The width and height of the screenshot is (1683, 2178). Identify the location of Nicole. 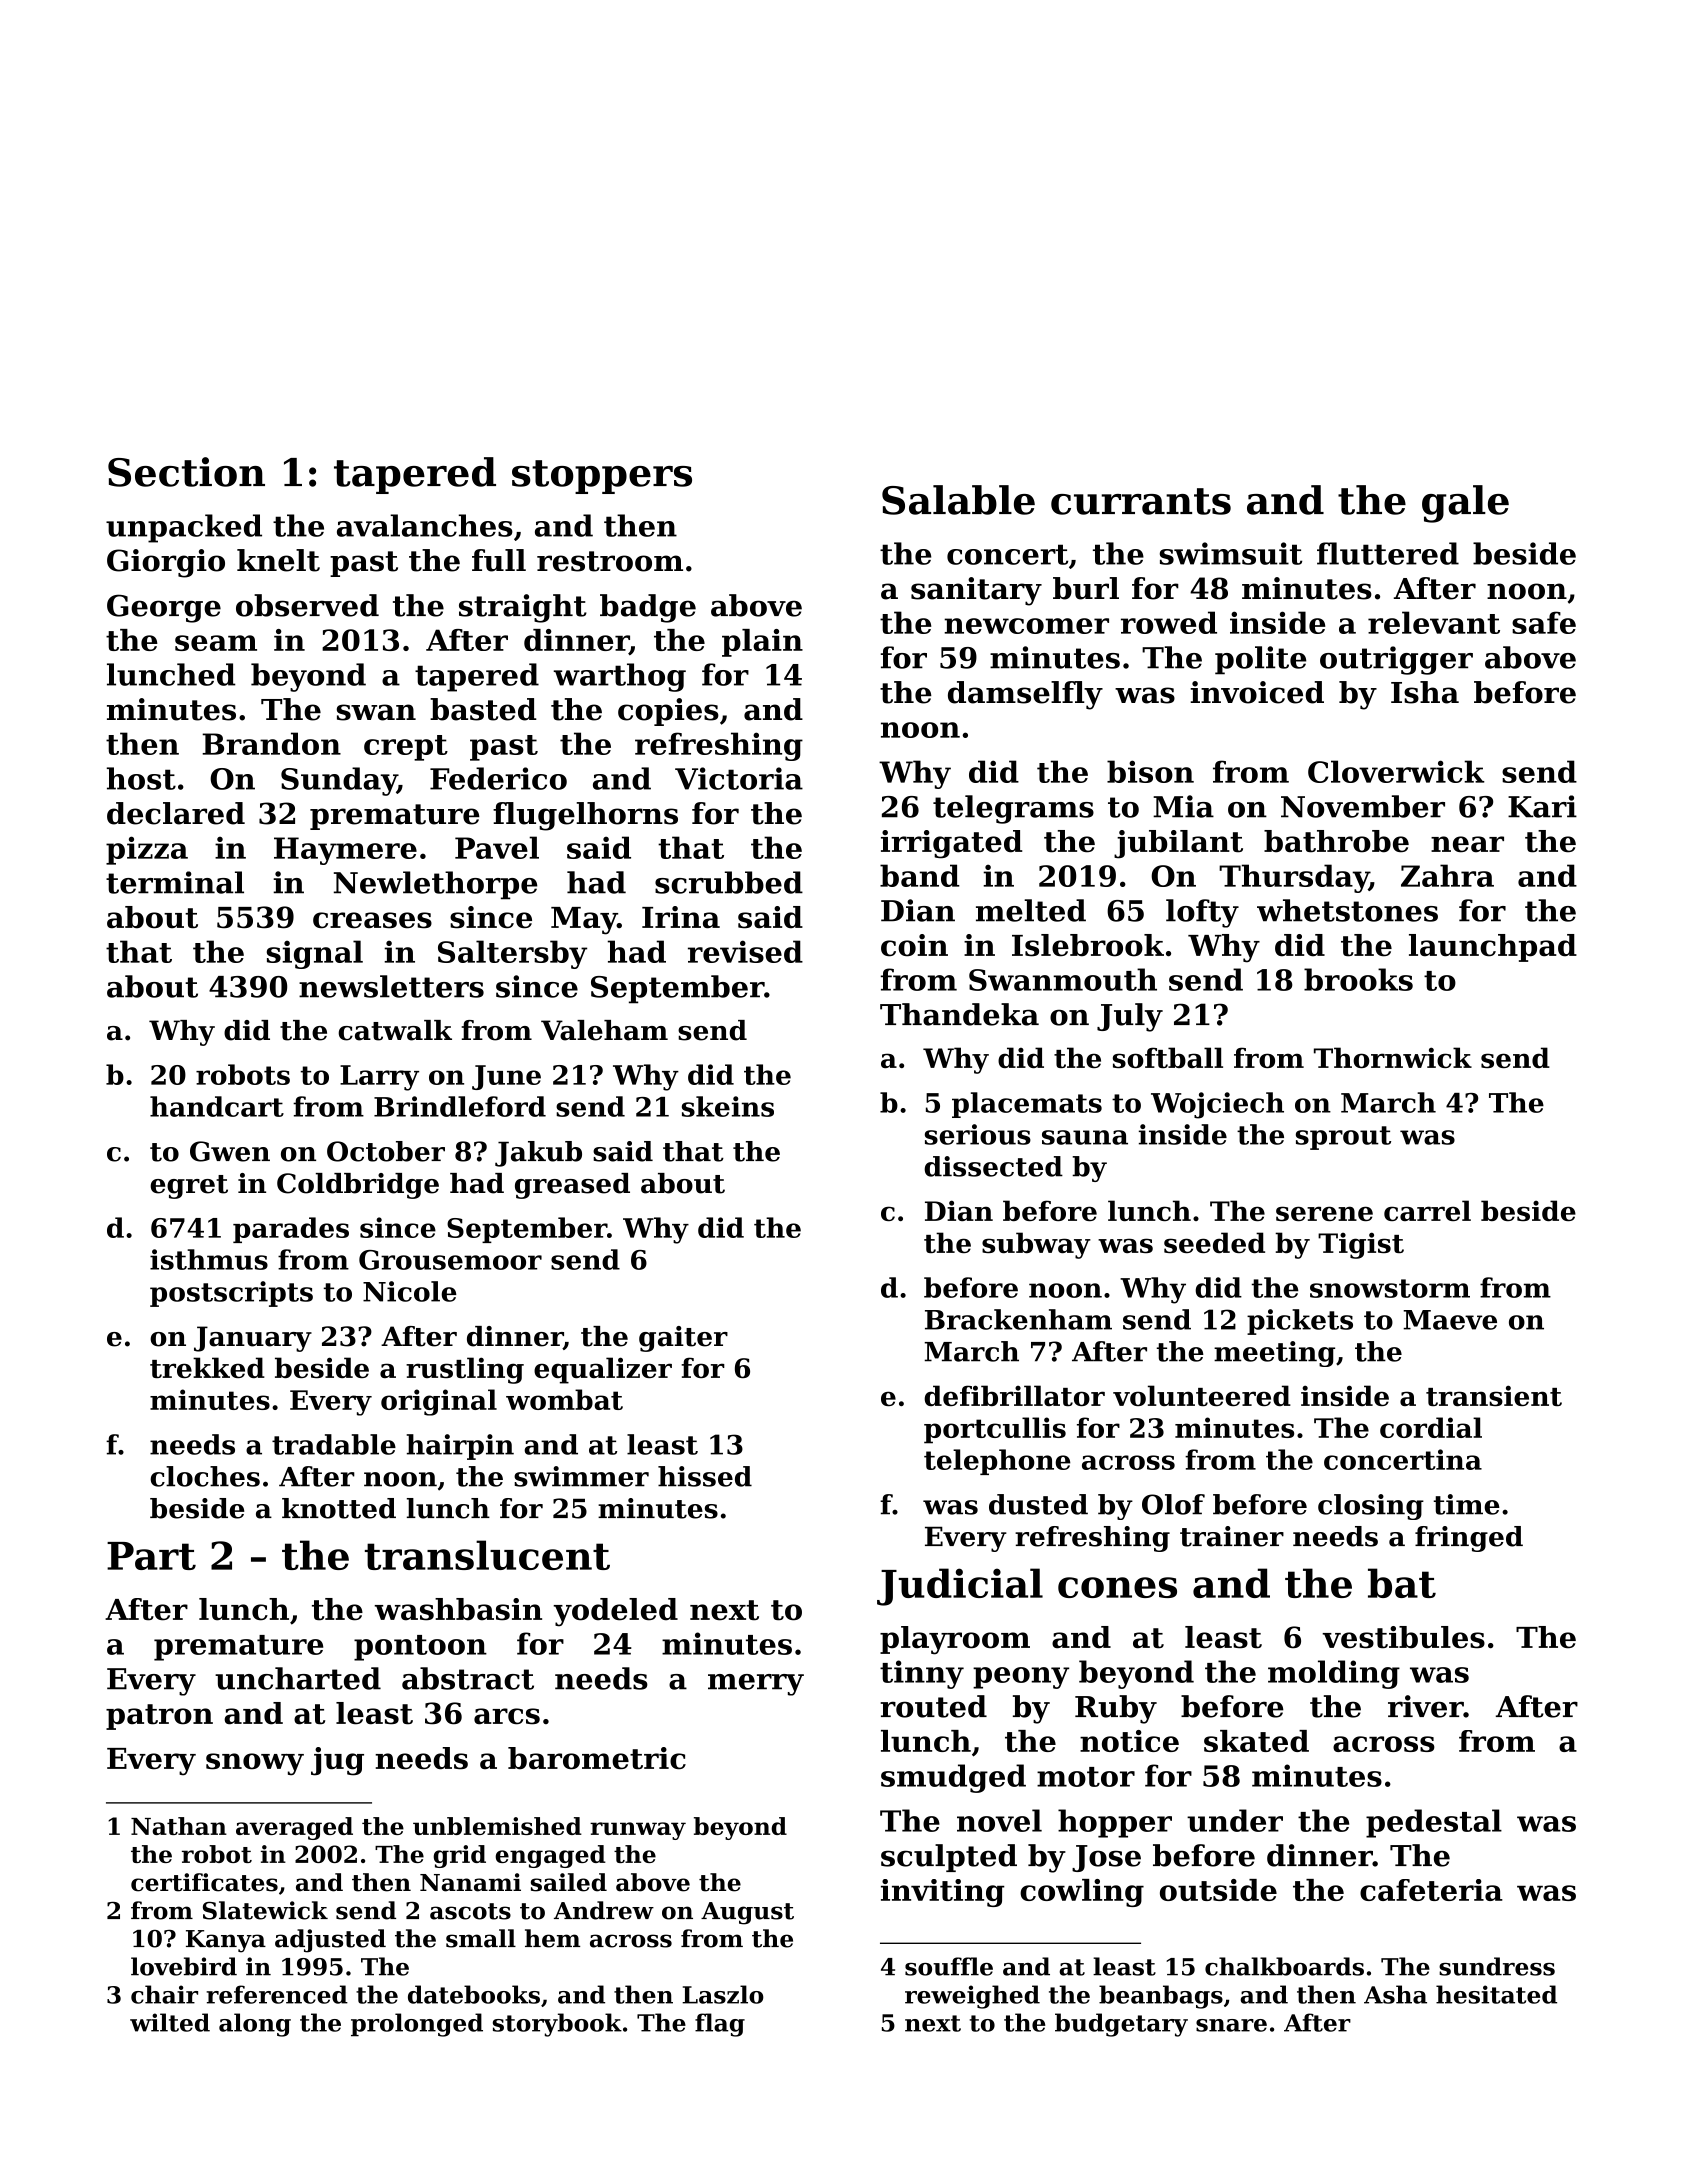
(410, 1291).
